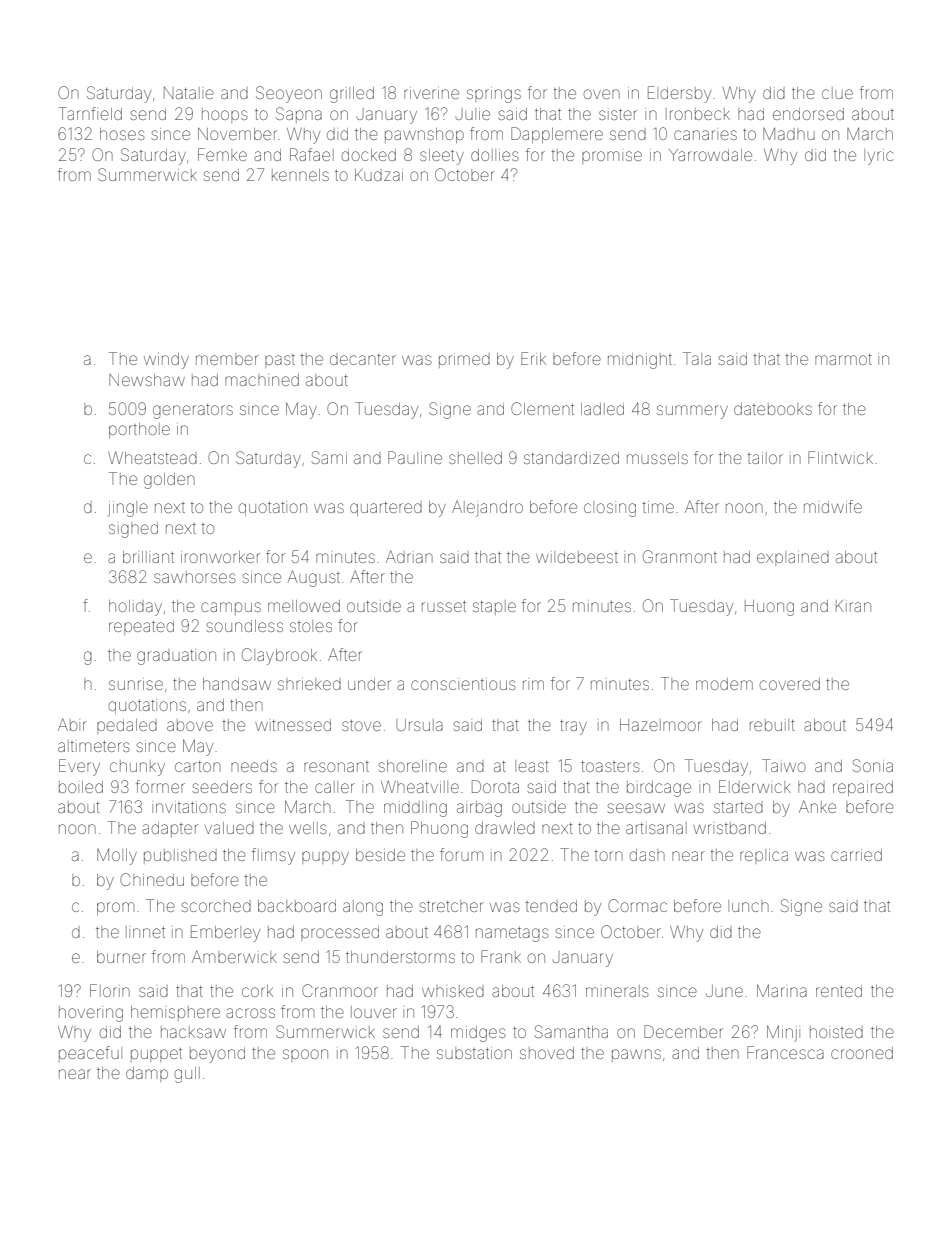 Image resolution: width=952 pixels, height=1233 pixels. I want to click on Femke, so click(222, 154).
